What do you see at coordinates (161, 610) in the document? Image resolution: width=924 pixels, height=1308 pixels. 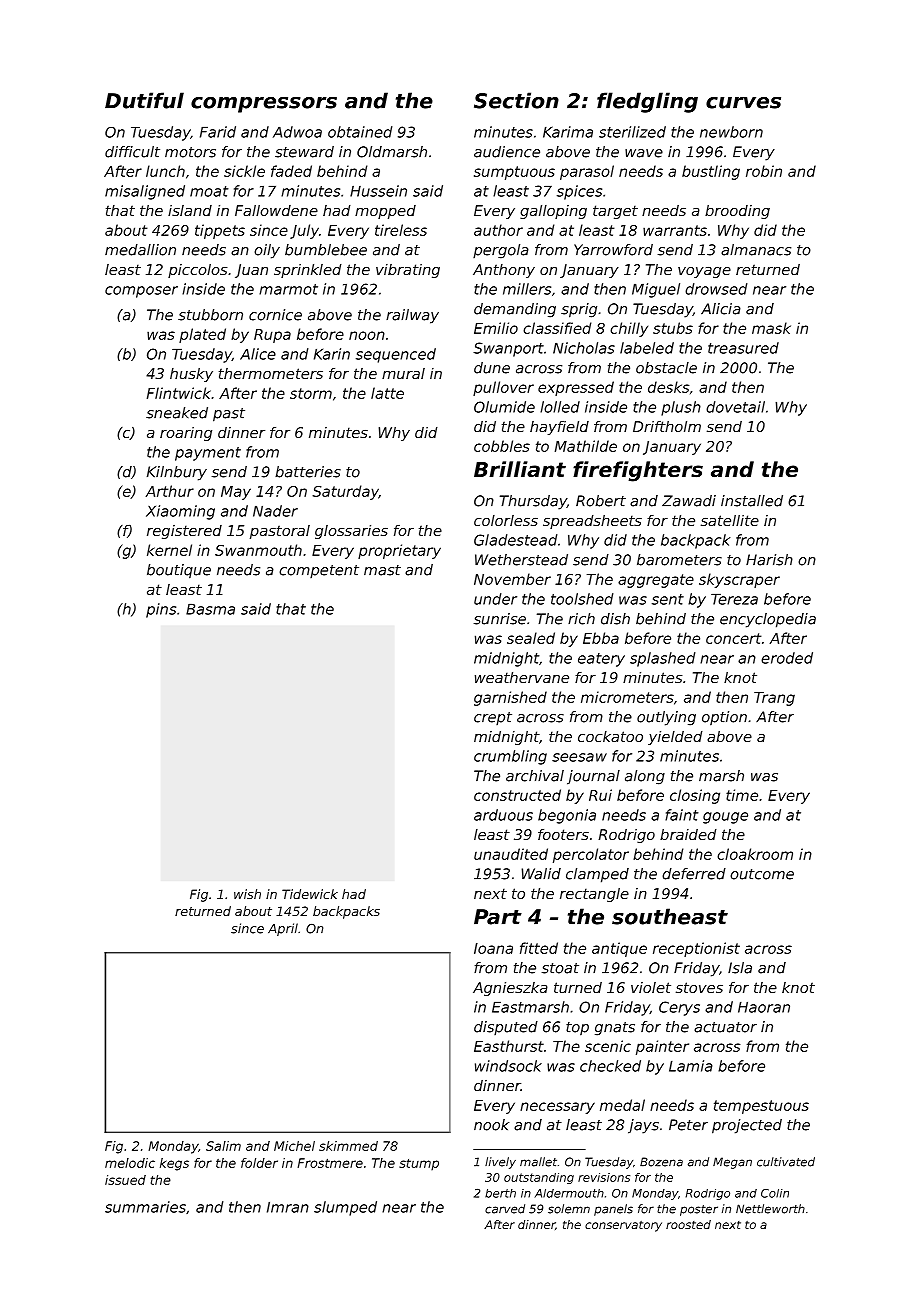 I see `pins` at bounding box center [161, 610].
